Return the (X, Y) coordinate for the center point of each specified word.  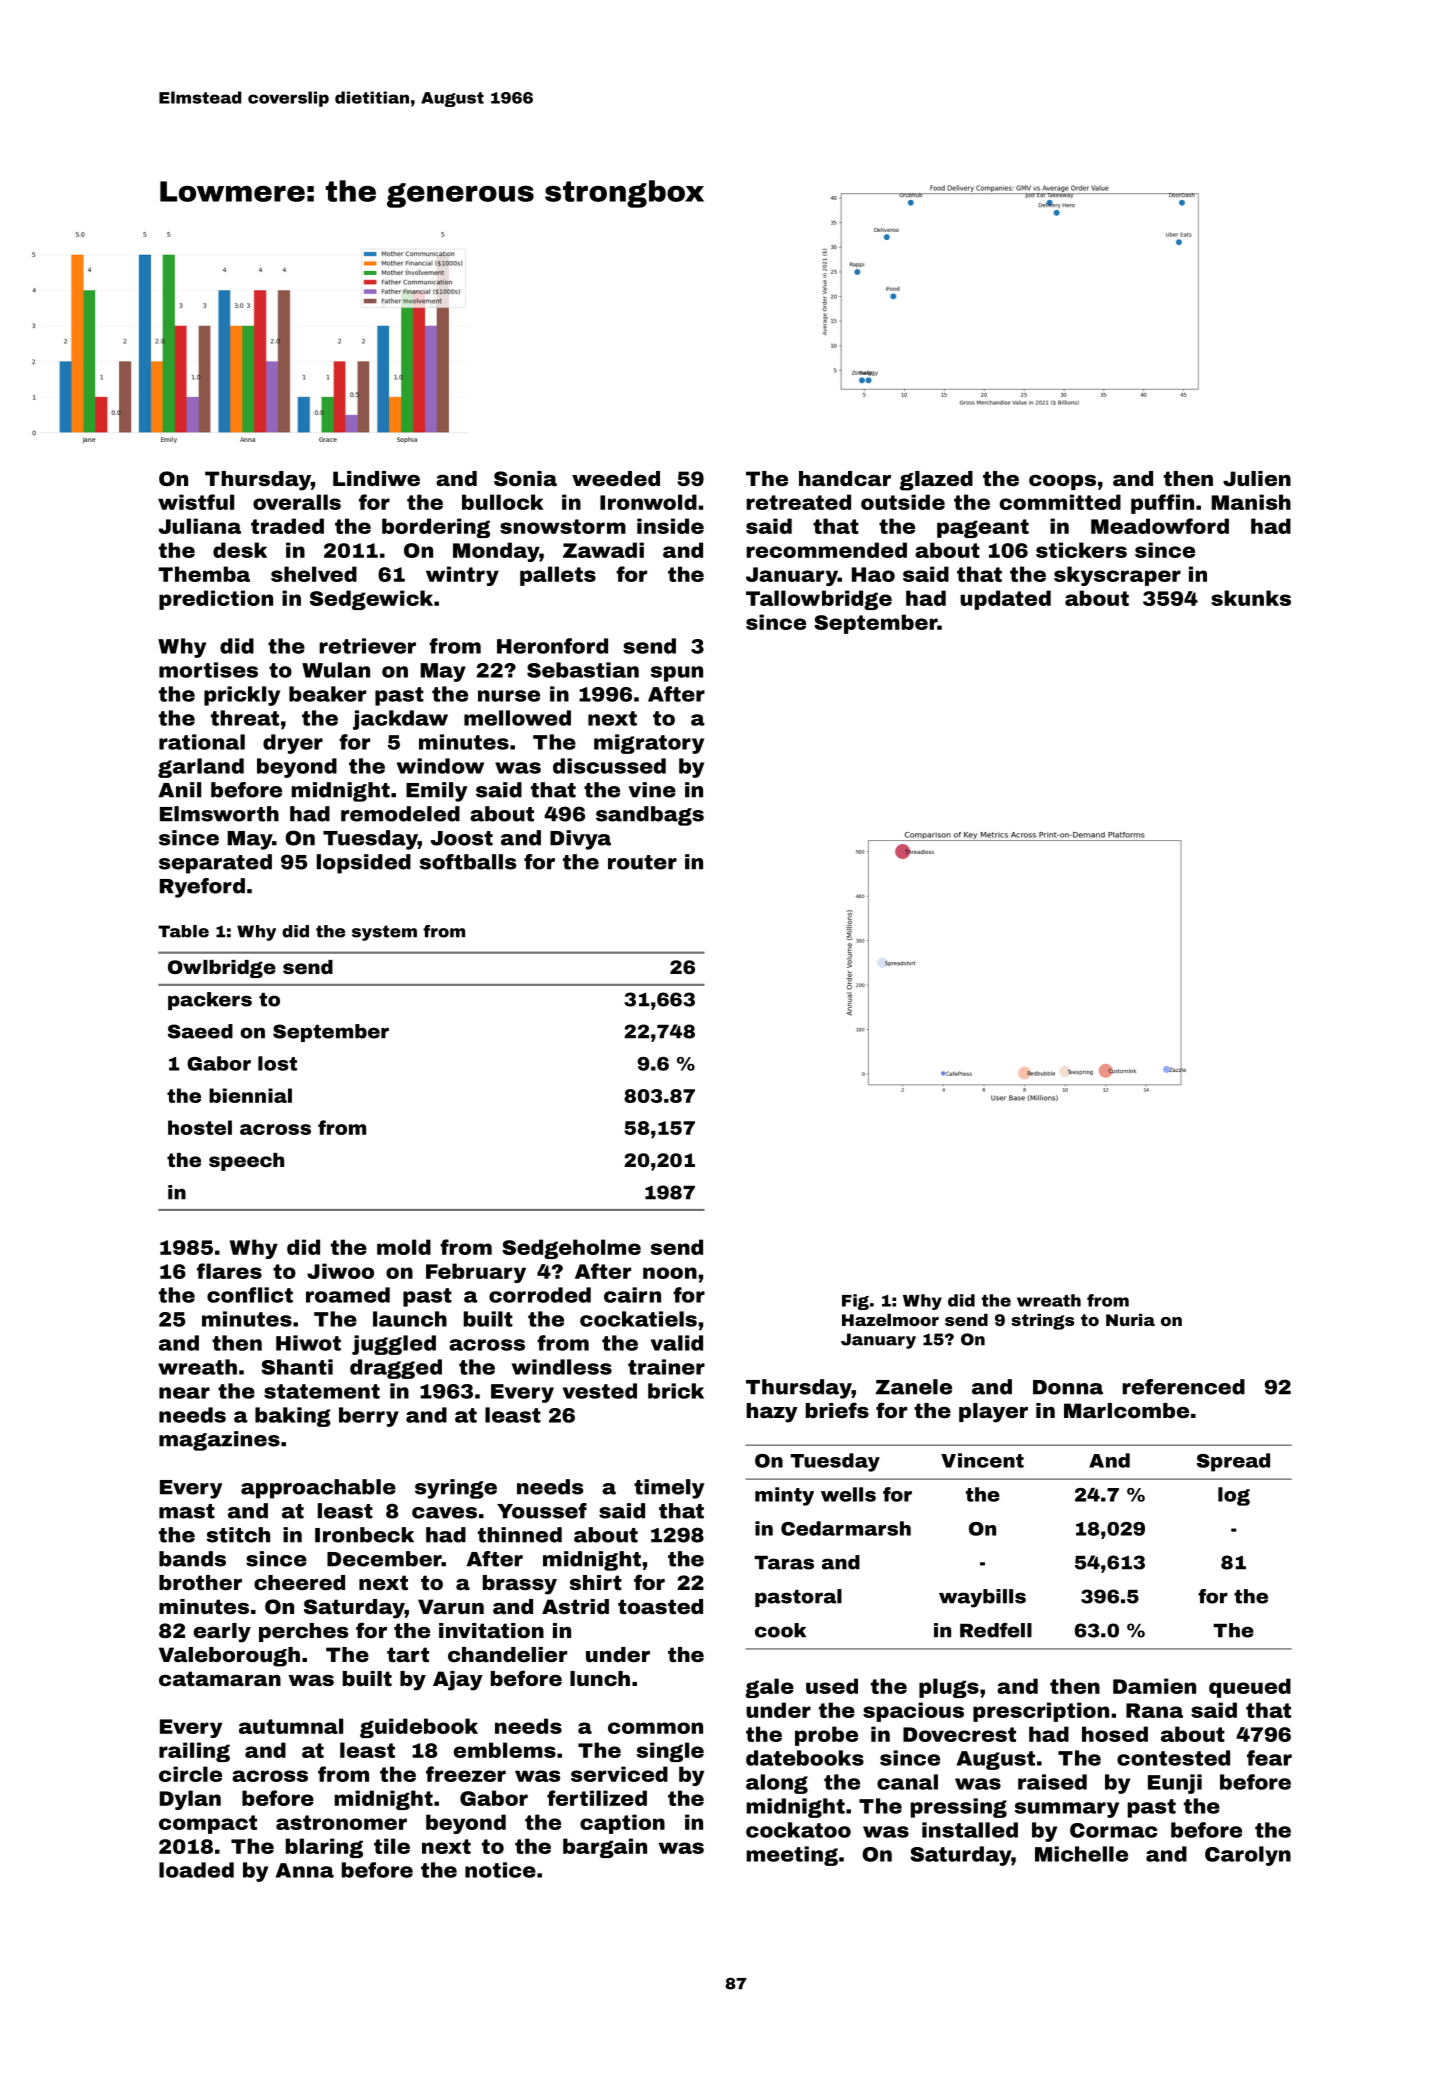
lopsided (364, 864)
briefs (837, 1410)
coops (1062, 482)
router (642, 862)
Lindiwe (376, 478)
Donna (1068, 1387)
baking (293, 1417)
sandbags (650, 816)
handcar (845, 478)
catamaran (220, 1678)
